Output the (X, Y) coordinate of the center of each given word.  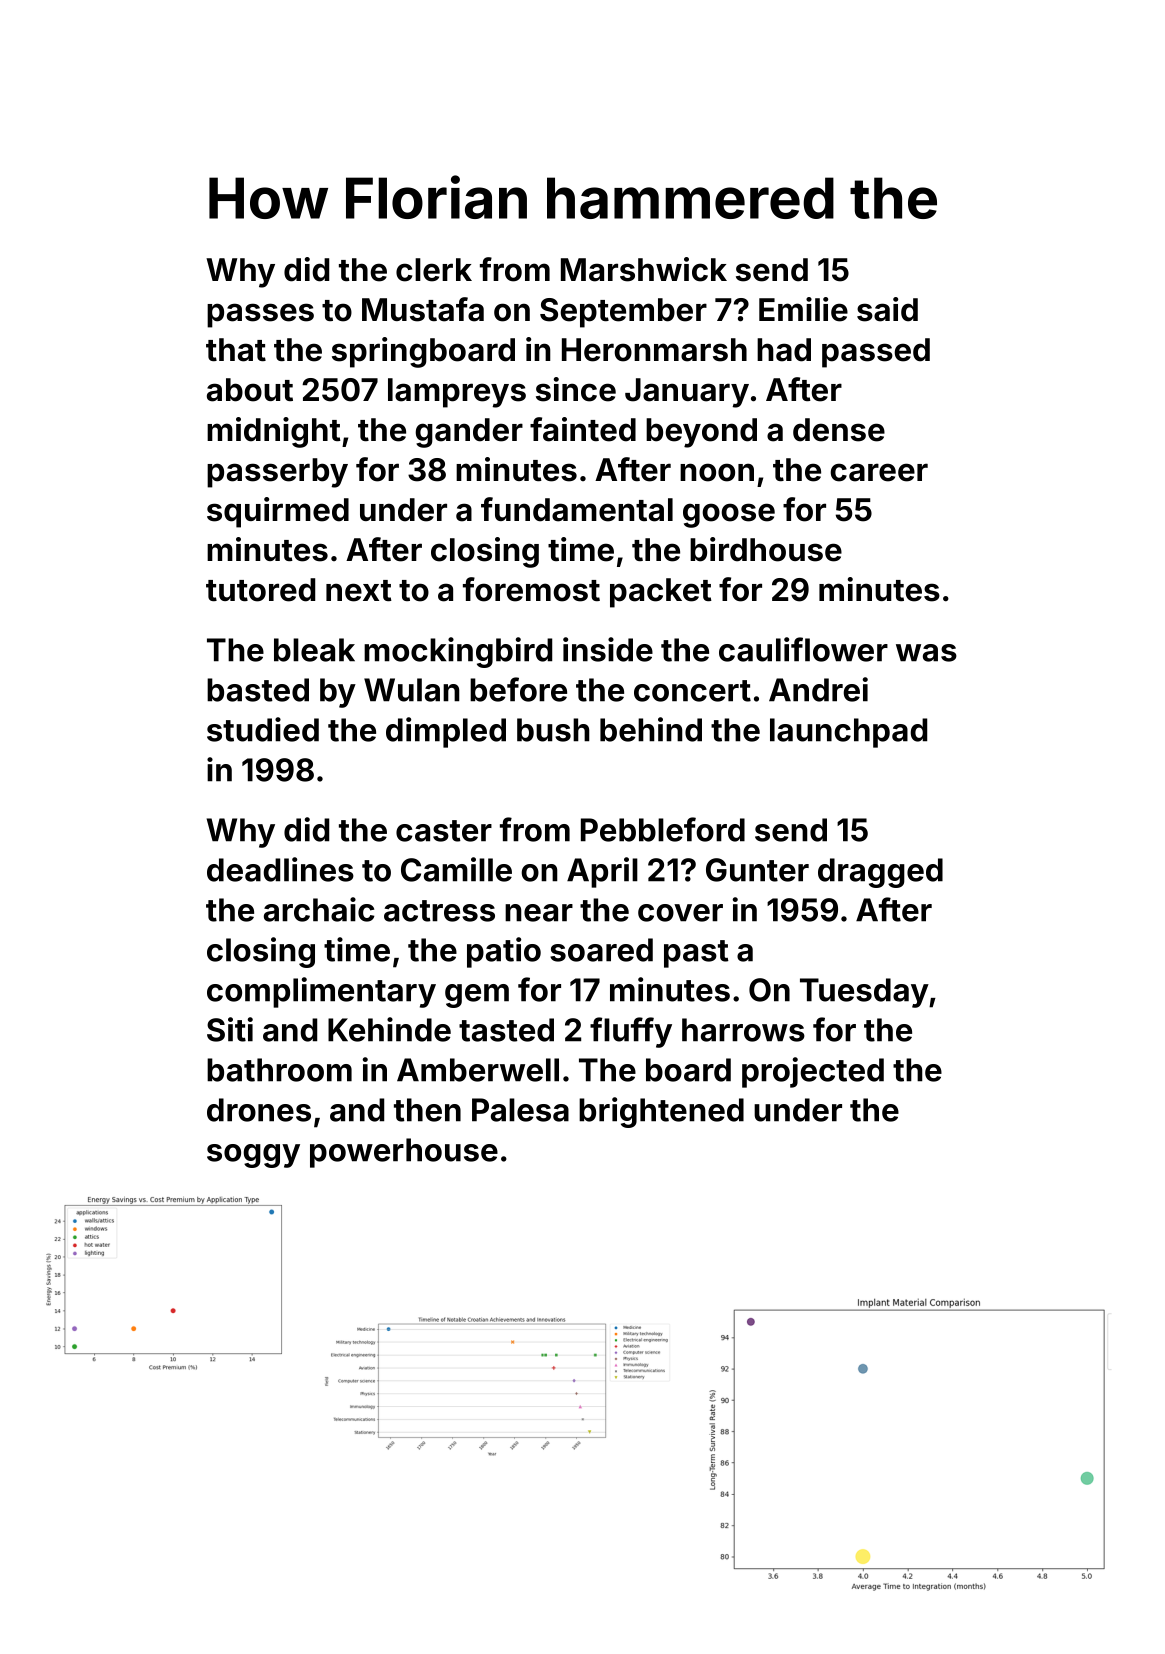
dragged (880, 873)
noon (717, 472)
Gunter (757, 870)
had (784, 350)
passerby (277, 473)
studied (263, 729)
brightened (661, 1112)
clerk (434, 270)
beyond (701, 433)
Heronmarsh (654, 350)
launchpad (848, 733)
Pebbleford (663, 829)
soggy (253, 1156)
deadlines (280, 869)
